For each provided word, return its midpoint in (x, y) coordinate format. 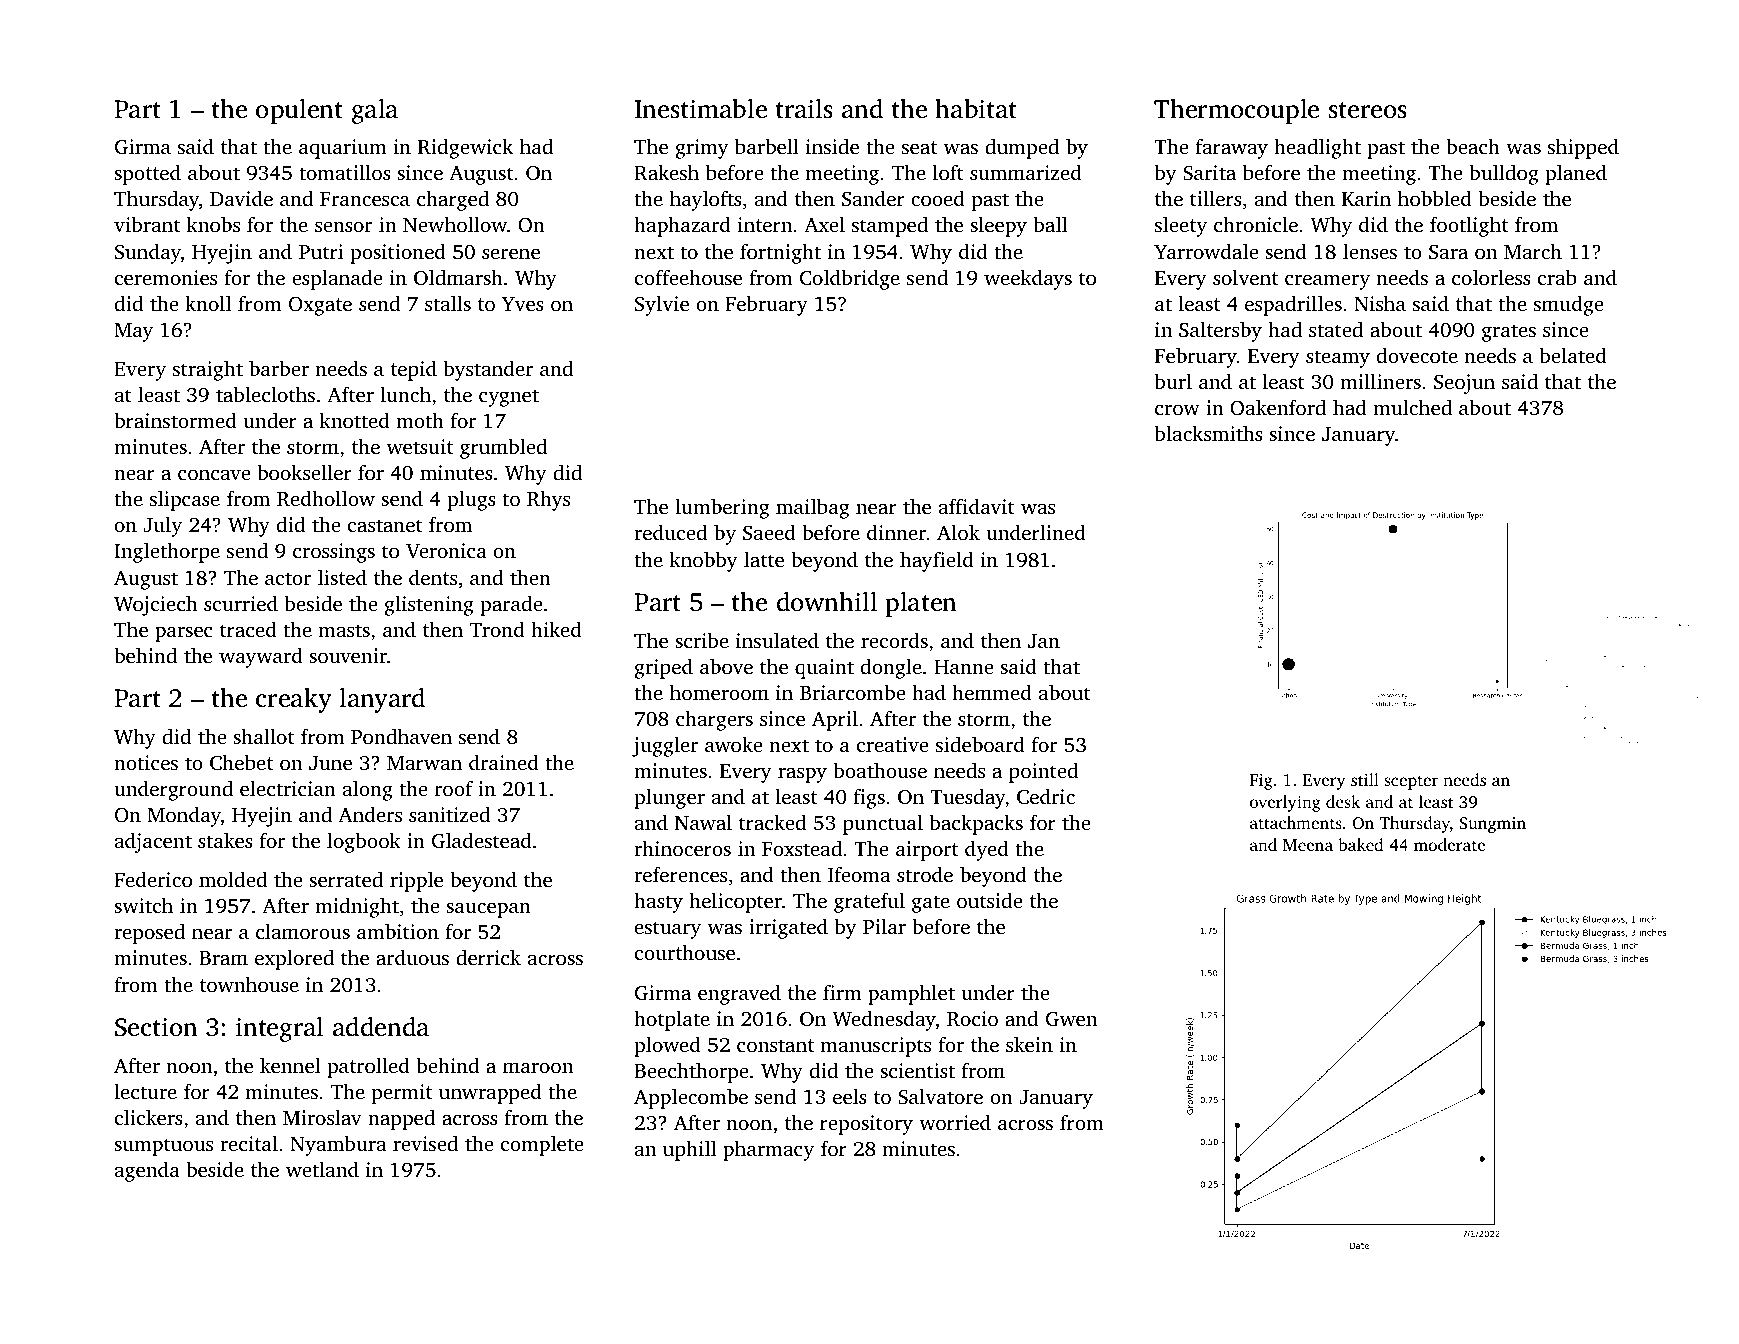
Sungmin (1492, 825)
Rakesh (666, 172)
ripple (416, 881)
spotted (147, 174)
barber (279, 368)
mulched (1412, 407)
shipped (1583, 148)
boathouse (880, 770)
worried (955, 1122)
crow (1177, 409)
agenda (147, 1171)
